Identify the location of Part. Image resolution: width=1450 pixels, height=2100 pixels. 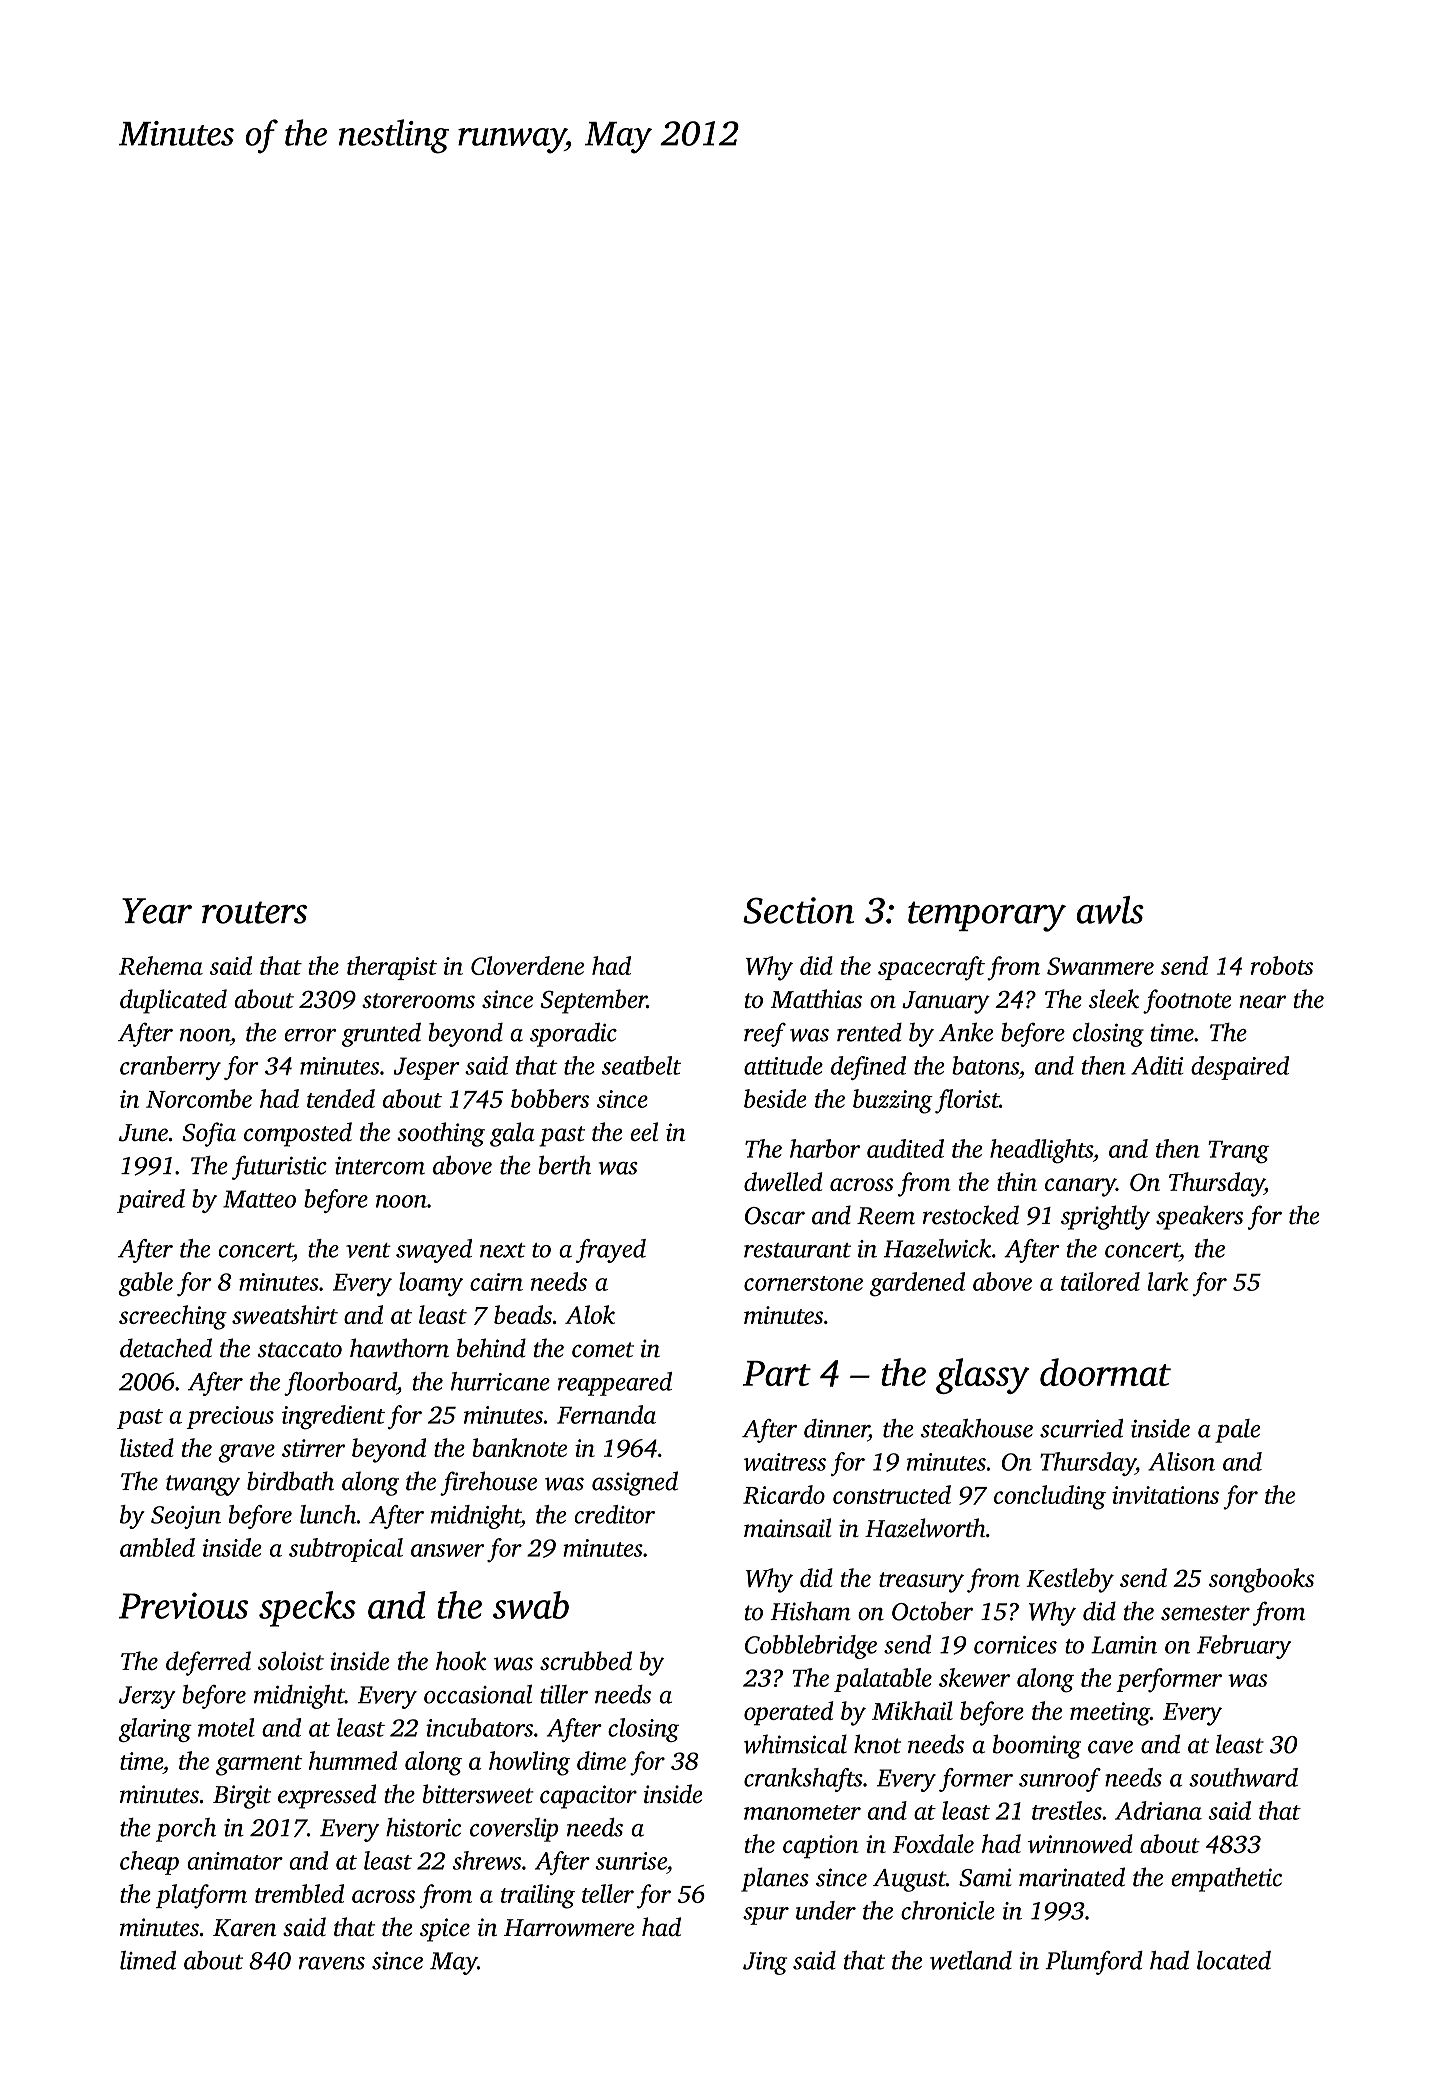
(777, 1373).
